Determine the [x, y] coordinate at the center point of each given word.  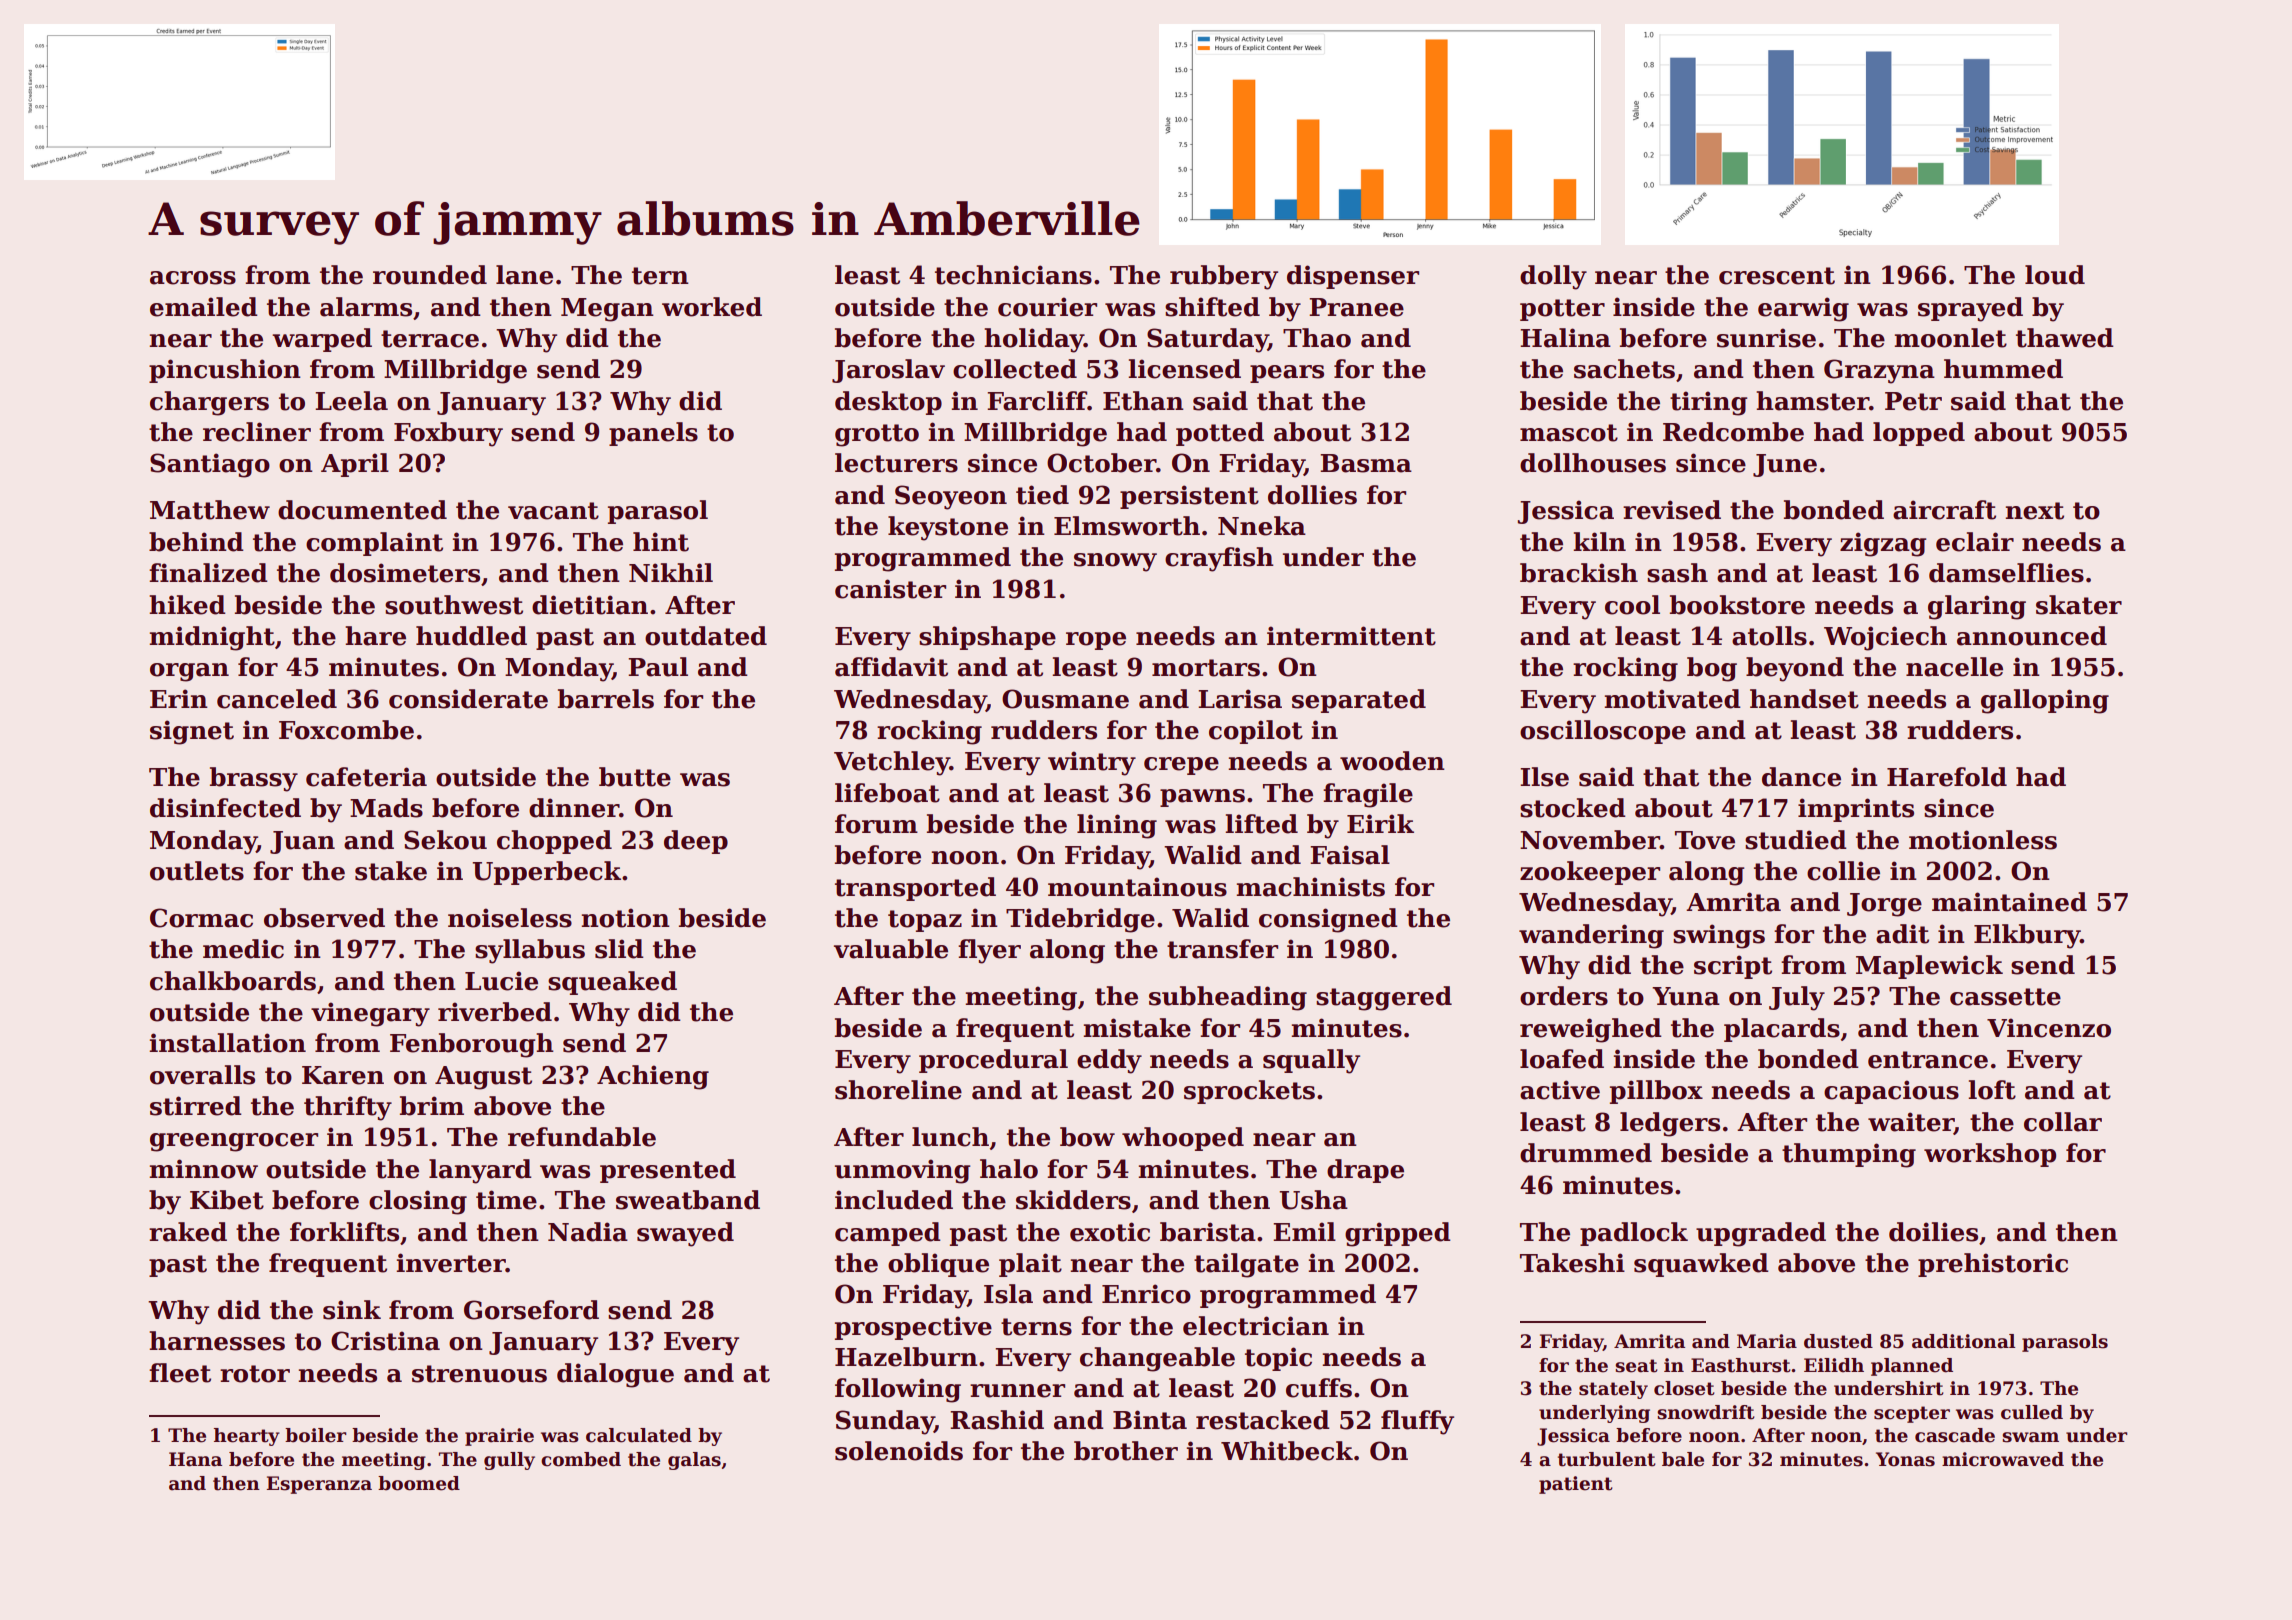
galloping [2045, 701]
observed [324, 918]
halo [1009, 1169]
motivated [1672, 699]
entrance [1928, 1060]
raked [188, 1232]
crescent [1777, 276]
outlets [197, 871]
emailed [204, 307]
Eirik [1380, 823]
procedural [993, 1061]
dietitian [590, 605]
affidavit [891, 667]
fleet [180, 1373]
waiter [1911, 1123]
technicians [1013, 275]
